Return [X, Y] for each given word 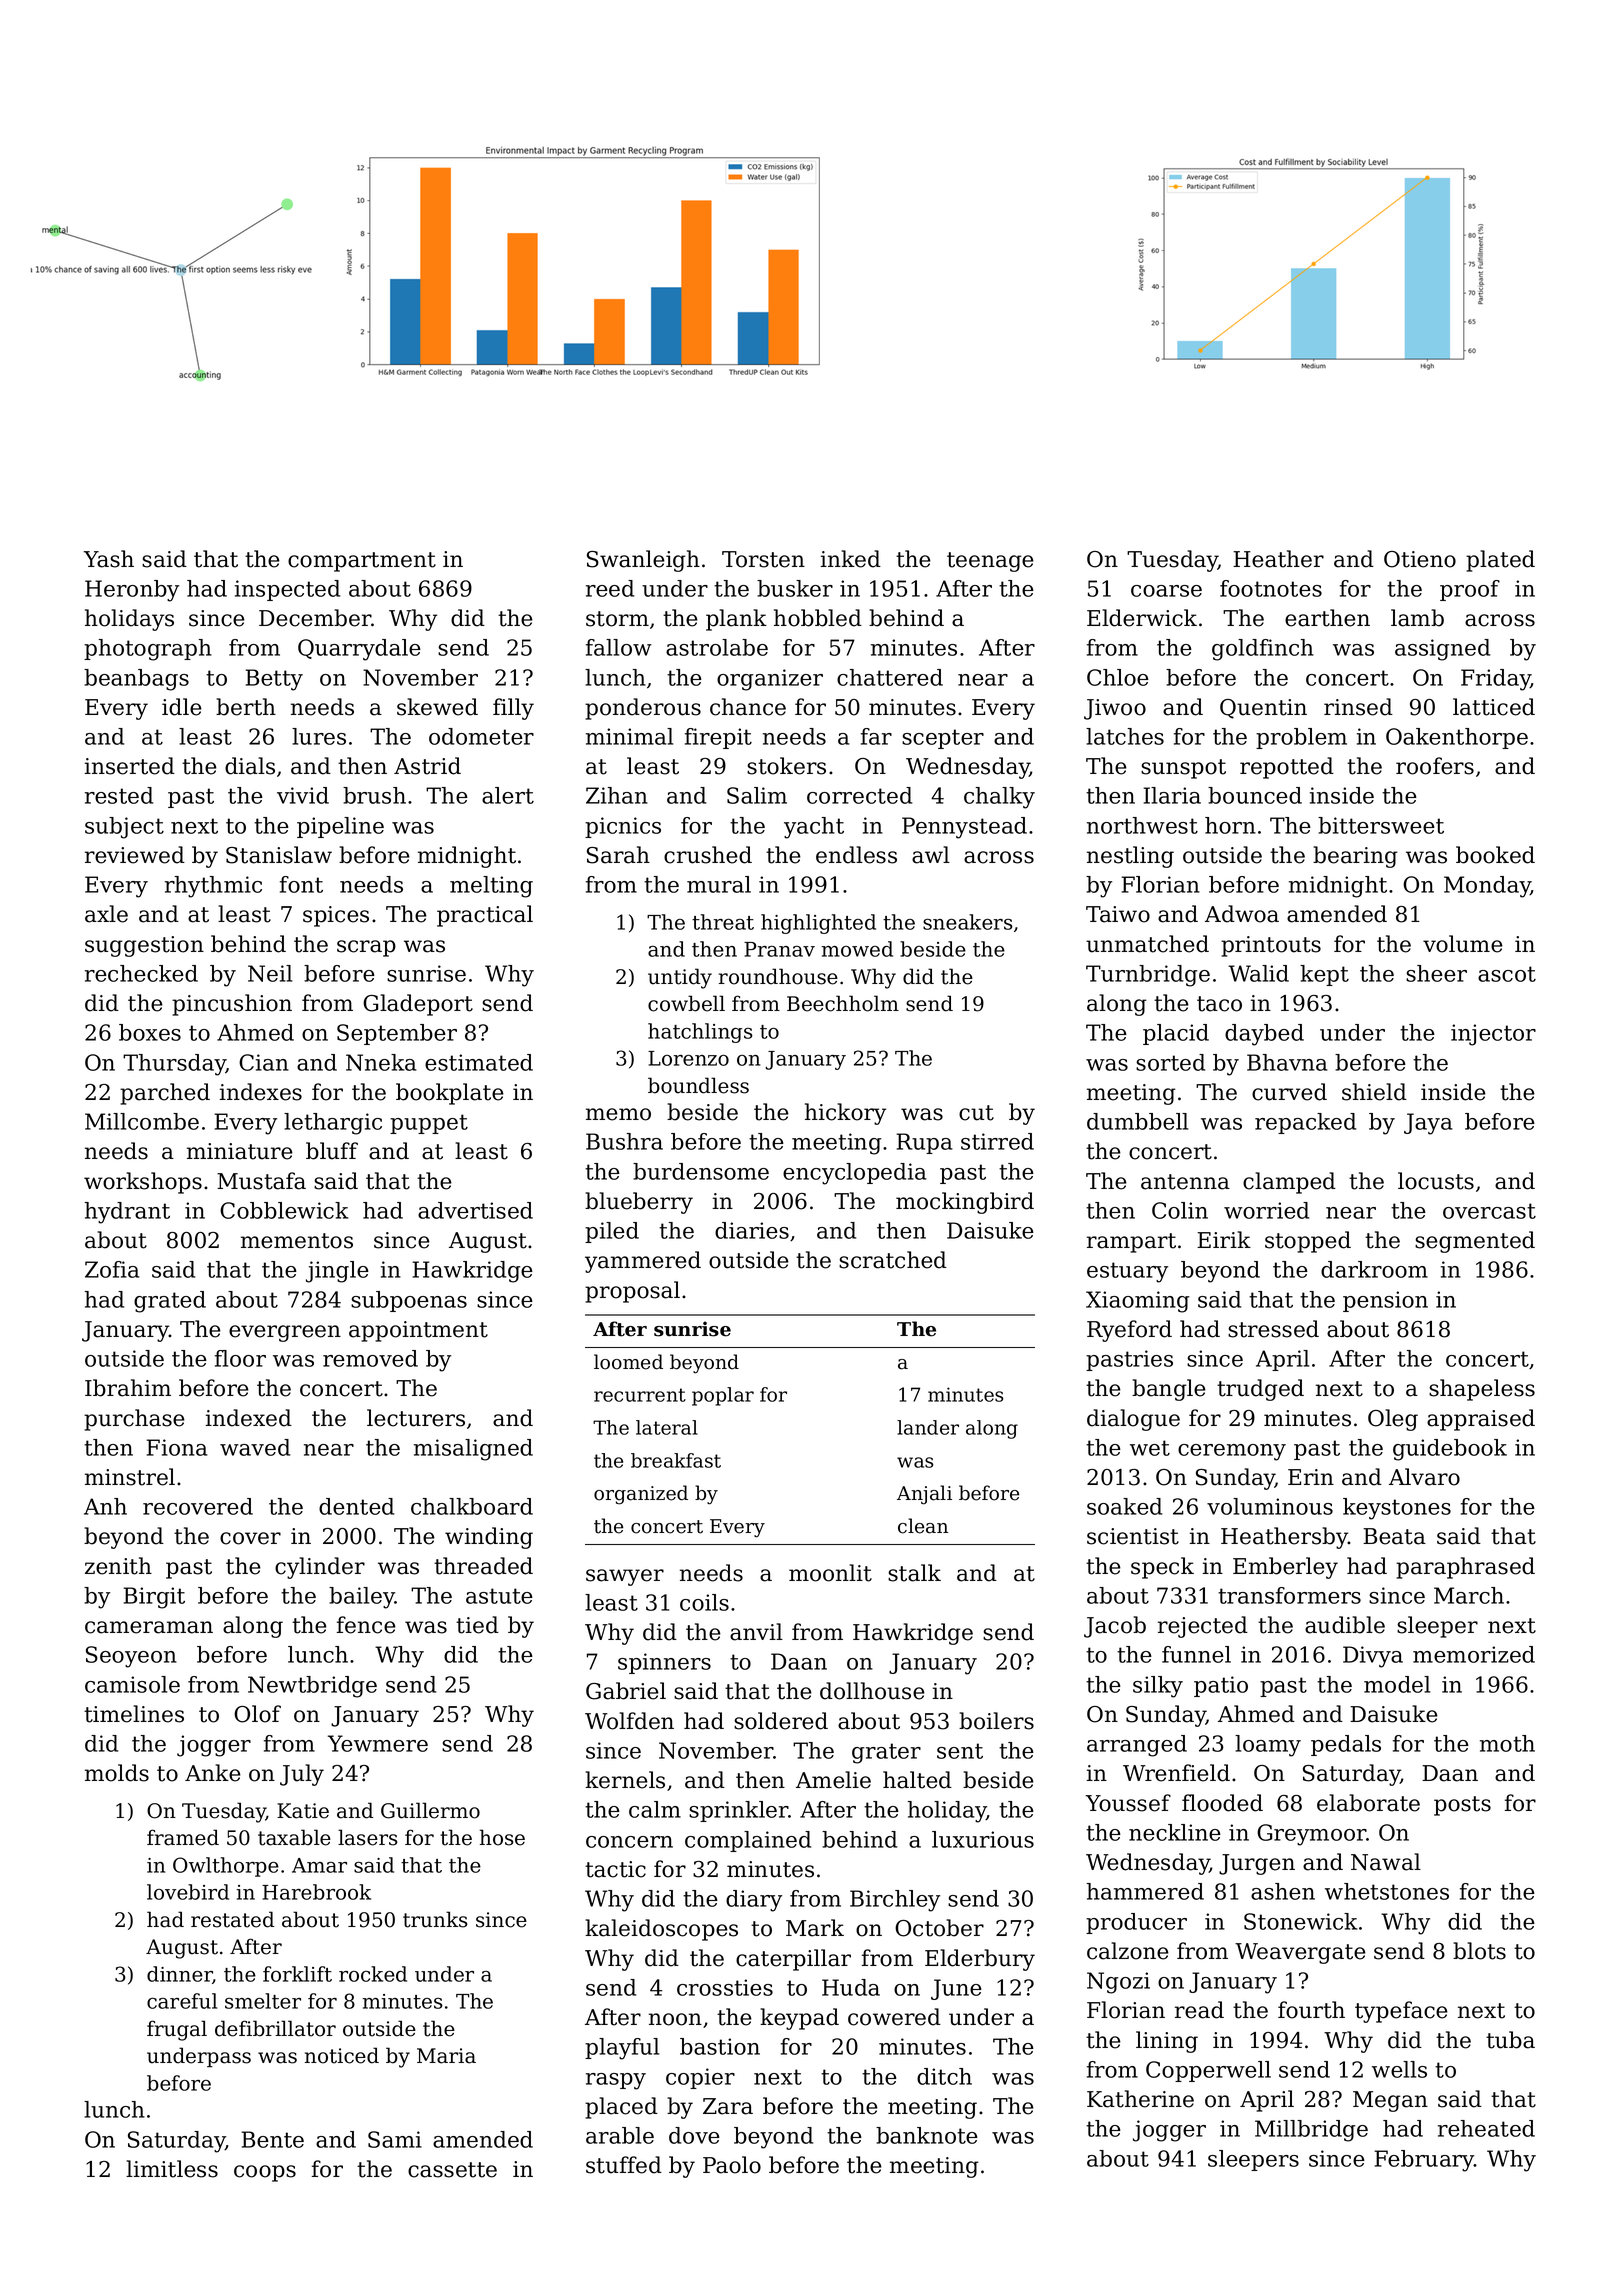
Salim [757, 795]
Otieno [1420, 559]
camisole [132, 1684]
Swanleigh [643, 561]
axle [106, 914]
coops [265, 2173]
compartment [362, 562]
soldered [781, 1721]
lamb [1417, 618]
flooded [1222, 1803]
